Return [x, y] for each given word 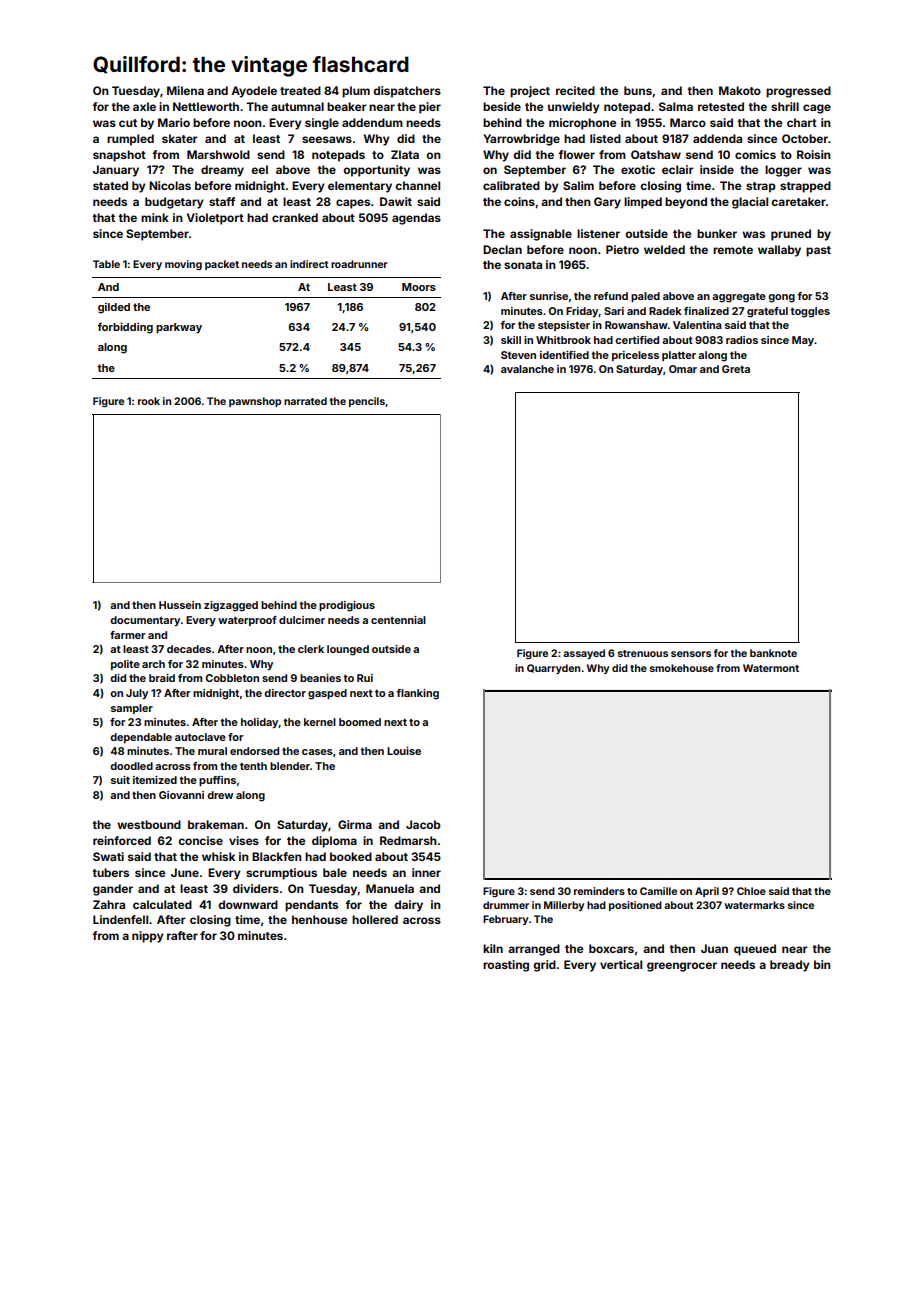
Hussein [180, 605]
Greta [736, 369]
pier [430, 108]
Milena [185, 90]
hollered [375, 919]
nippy [148, 937]
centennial [398, 620]
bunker [717, 233]
